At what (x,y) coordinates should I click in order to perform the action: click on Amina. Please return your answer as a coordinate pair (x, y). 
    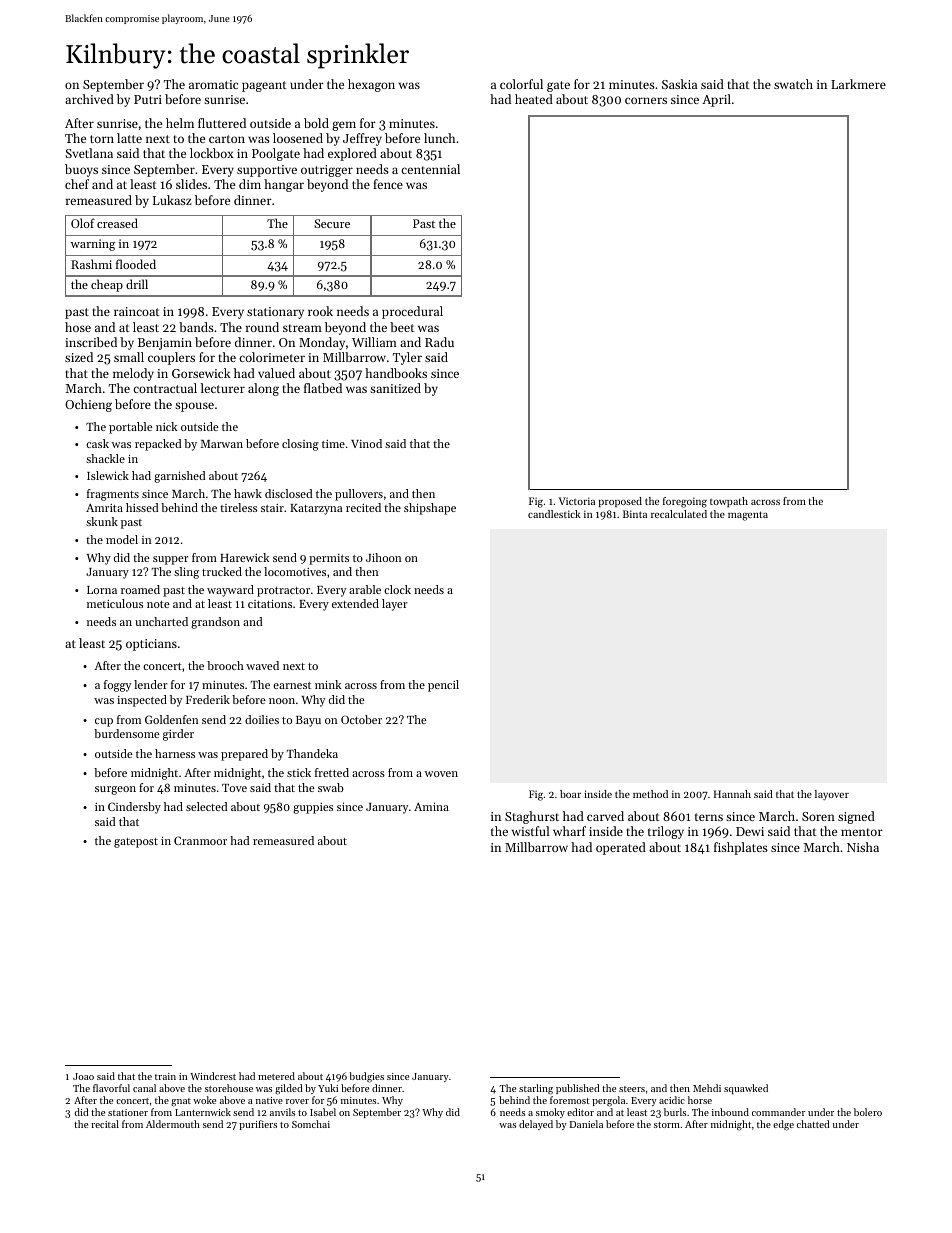
    Looking at the image, I should click on (431, 806).
